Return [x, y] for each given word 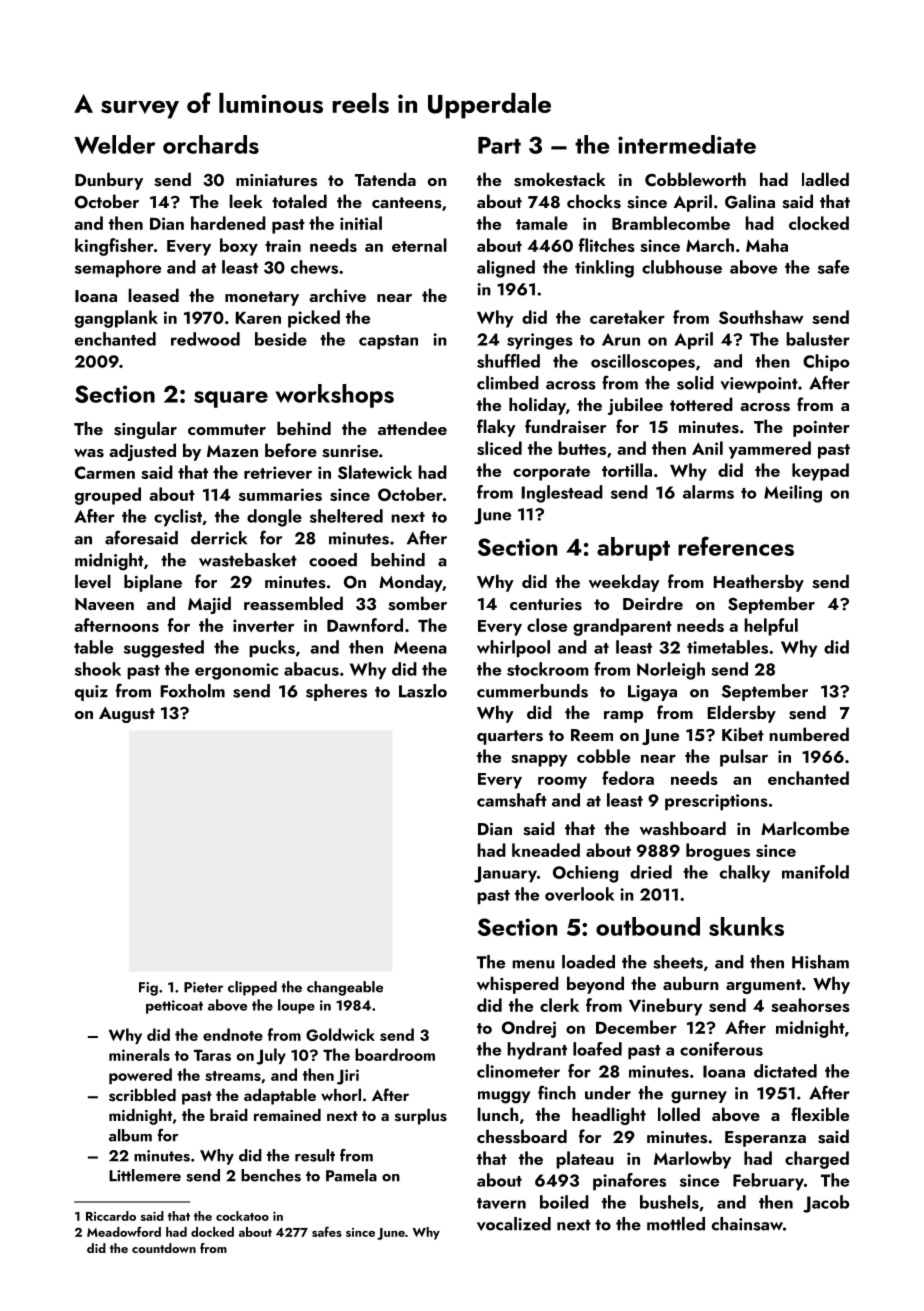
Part [499, 145]
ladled [825, 179]
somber [417, 603]
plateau [585, 1160]
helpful [771, 627]
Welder [114, 144]
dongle [274, 518]
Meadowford [124, 1231]
